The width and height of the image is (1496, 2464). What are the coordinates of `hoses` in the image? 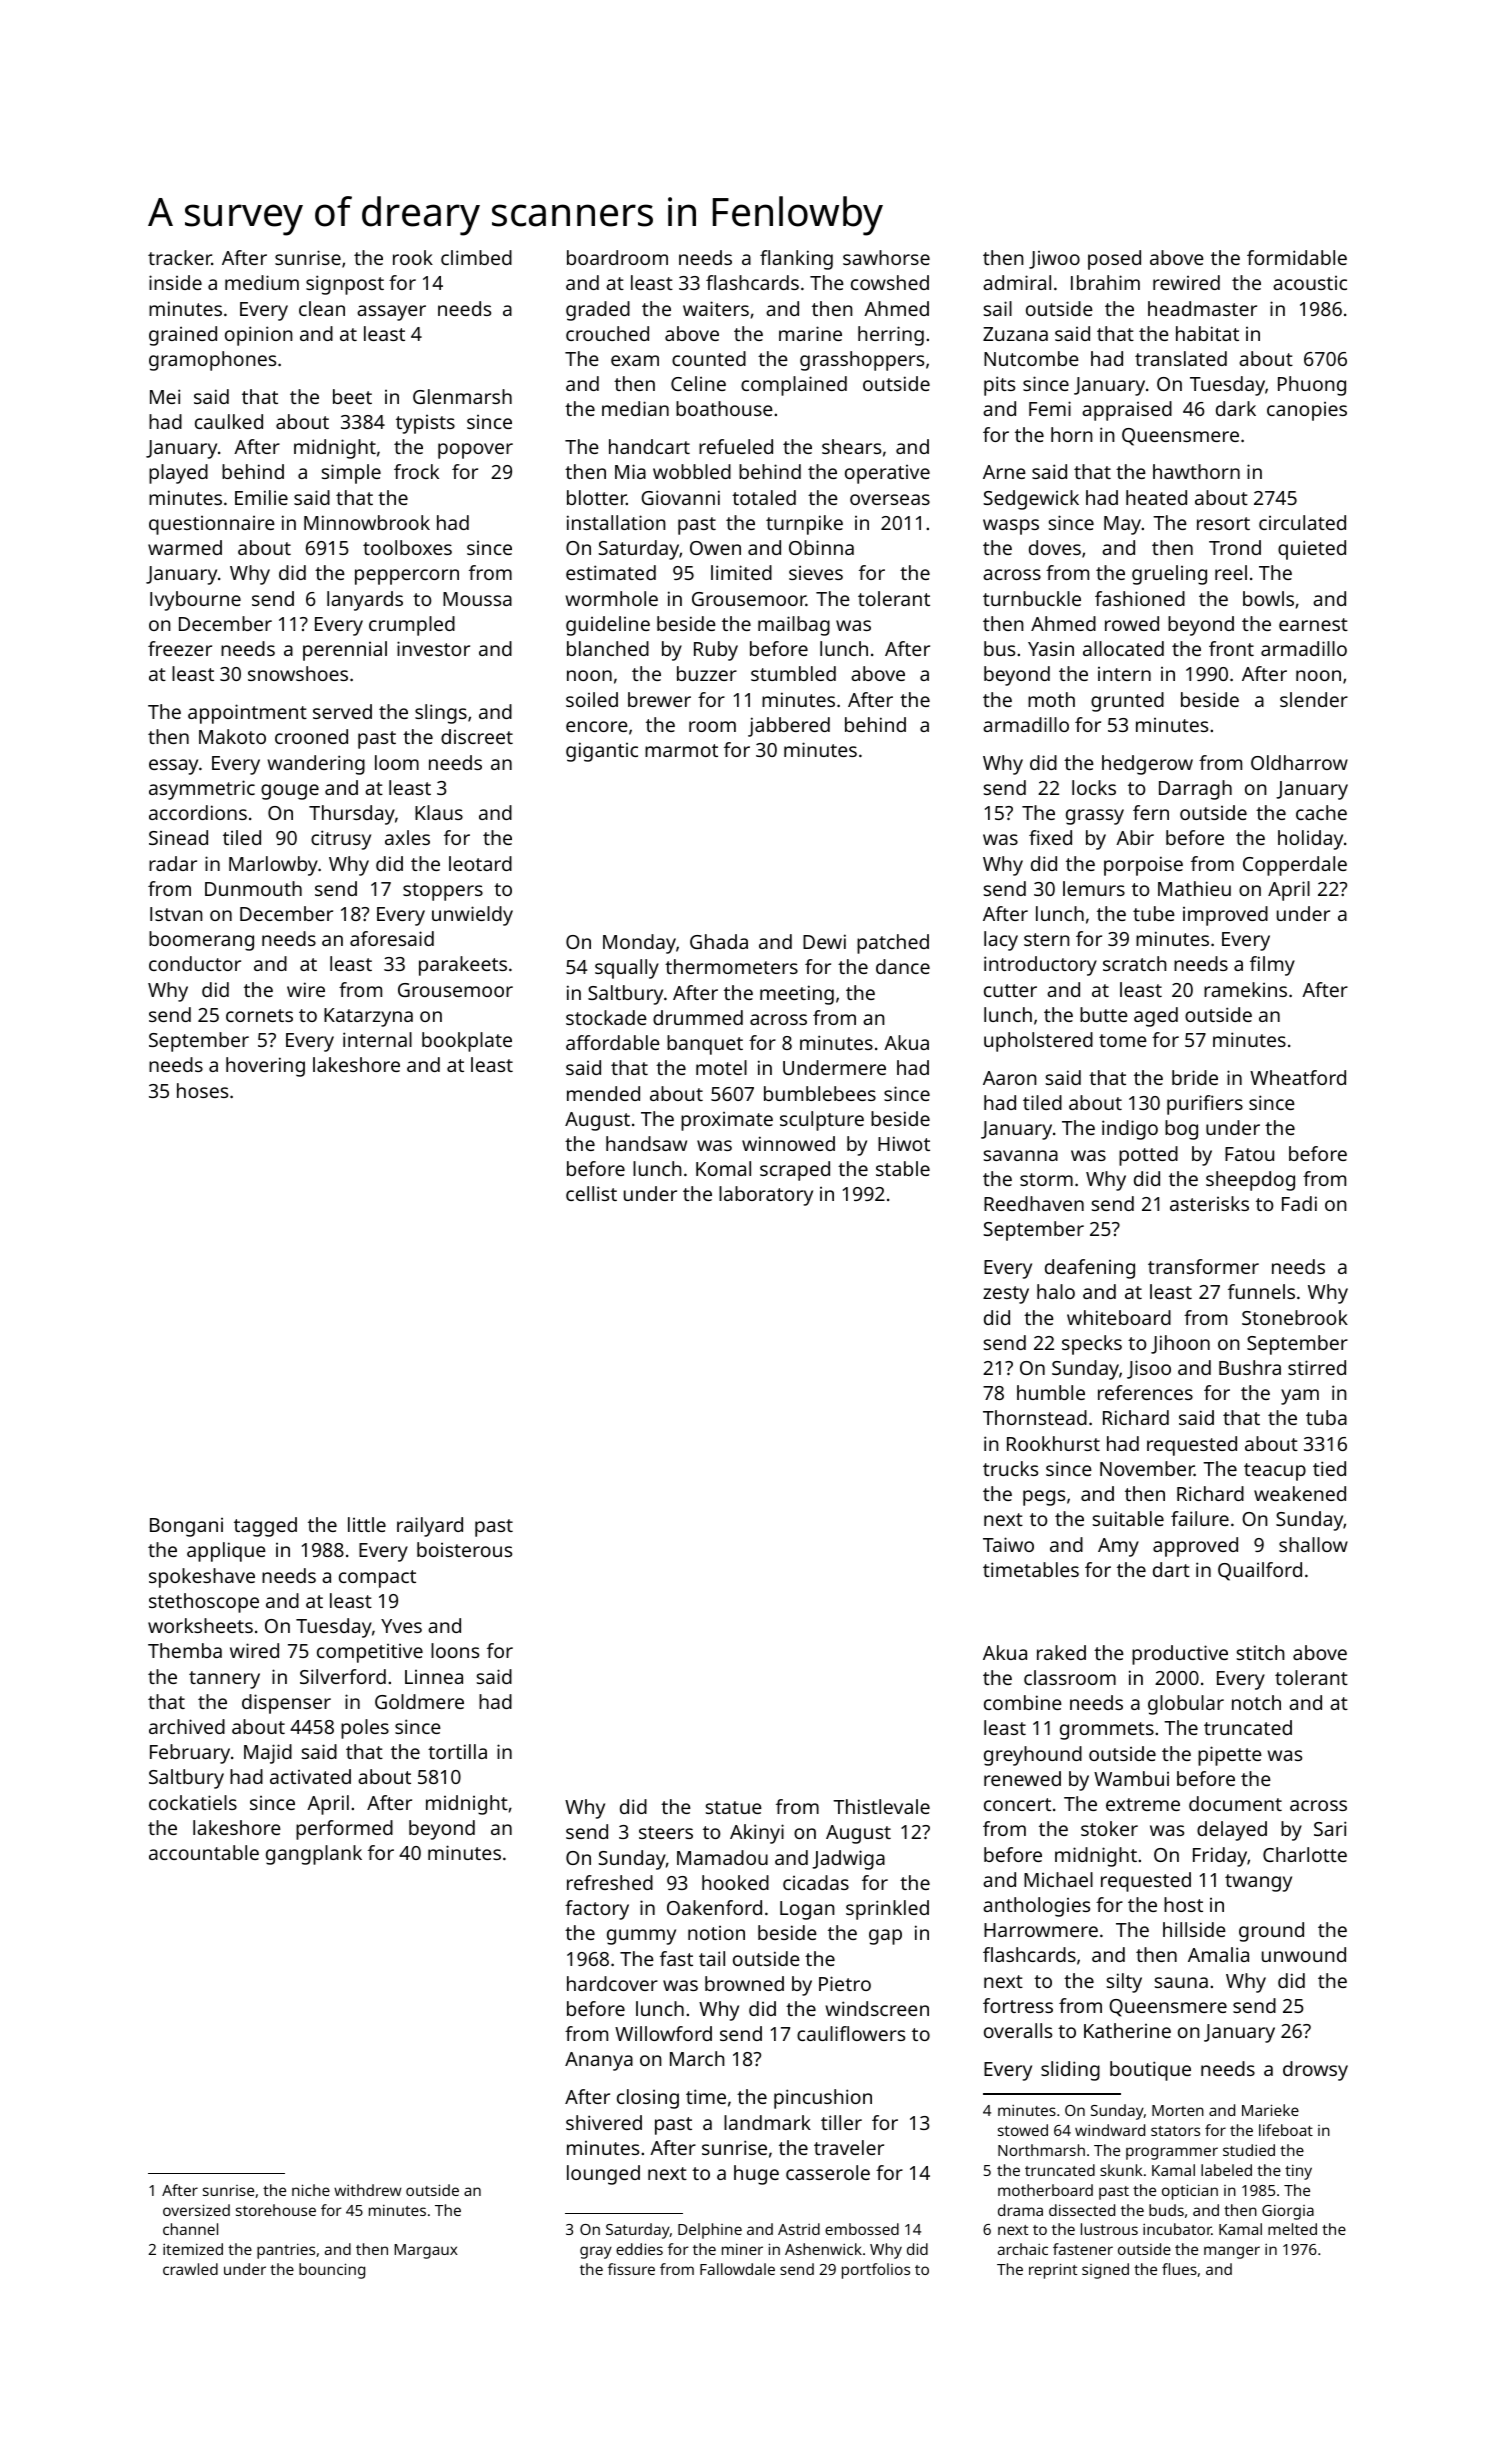 It's located at (202, 1090).
